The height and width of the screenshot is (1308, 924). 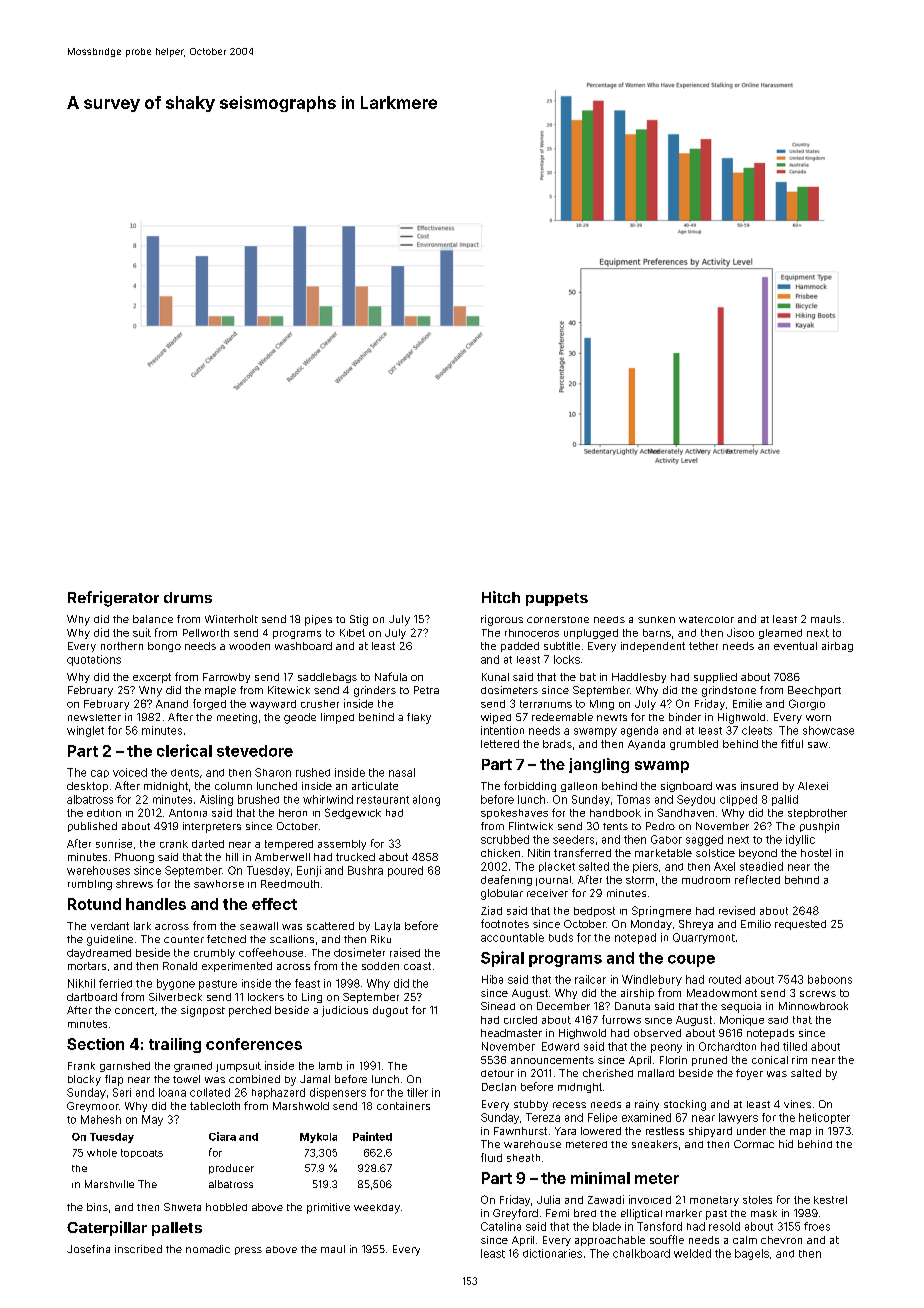 I want to click on Ciara, so click(x=222, y=1136).
